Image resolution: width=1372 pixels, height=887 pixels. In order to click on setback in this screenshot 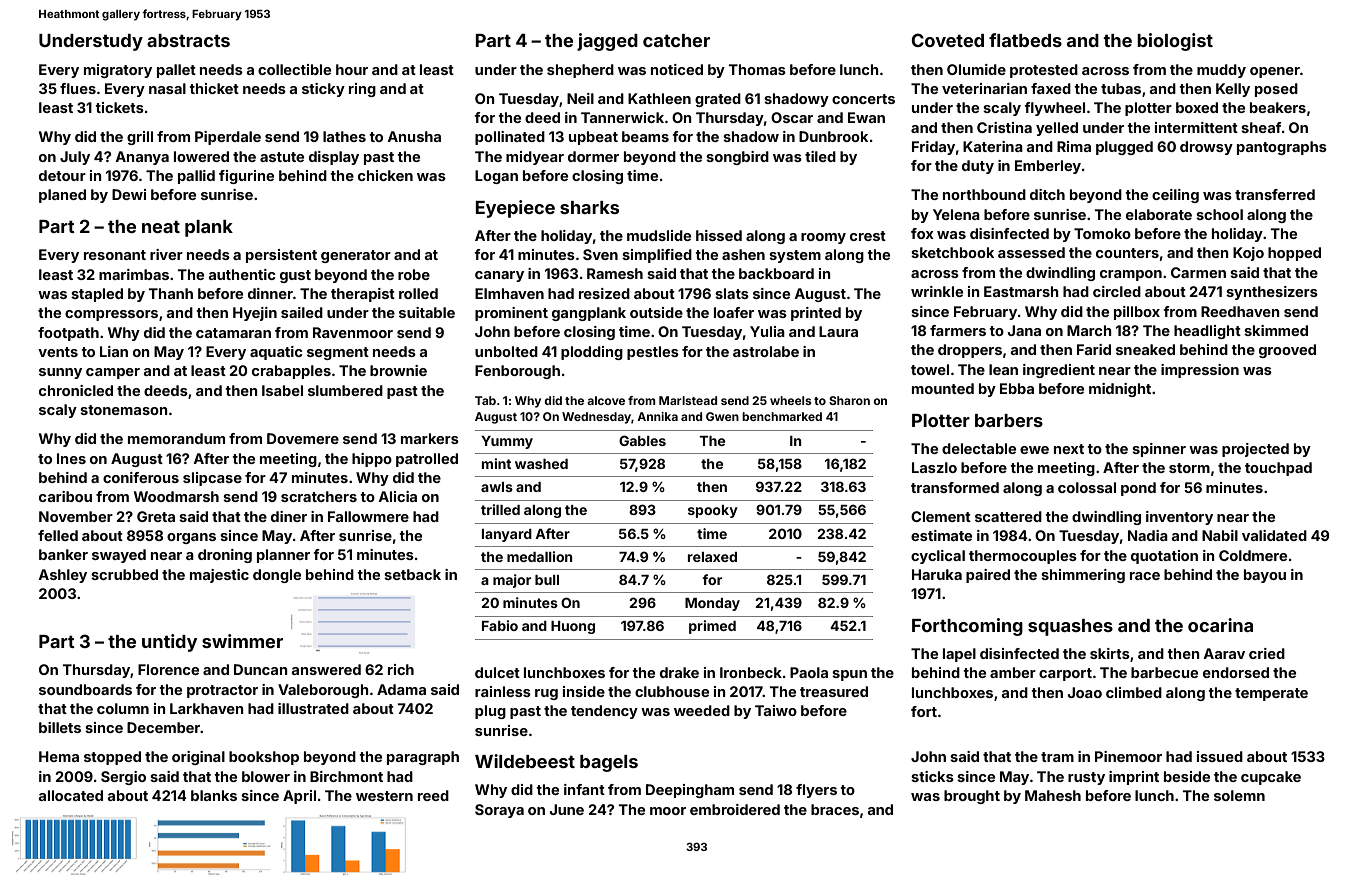, I will do `click(412, 574)`.
